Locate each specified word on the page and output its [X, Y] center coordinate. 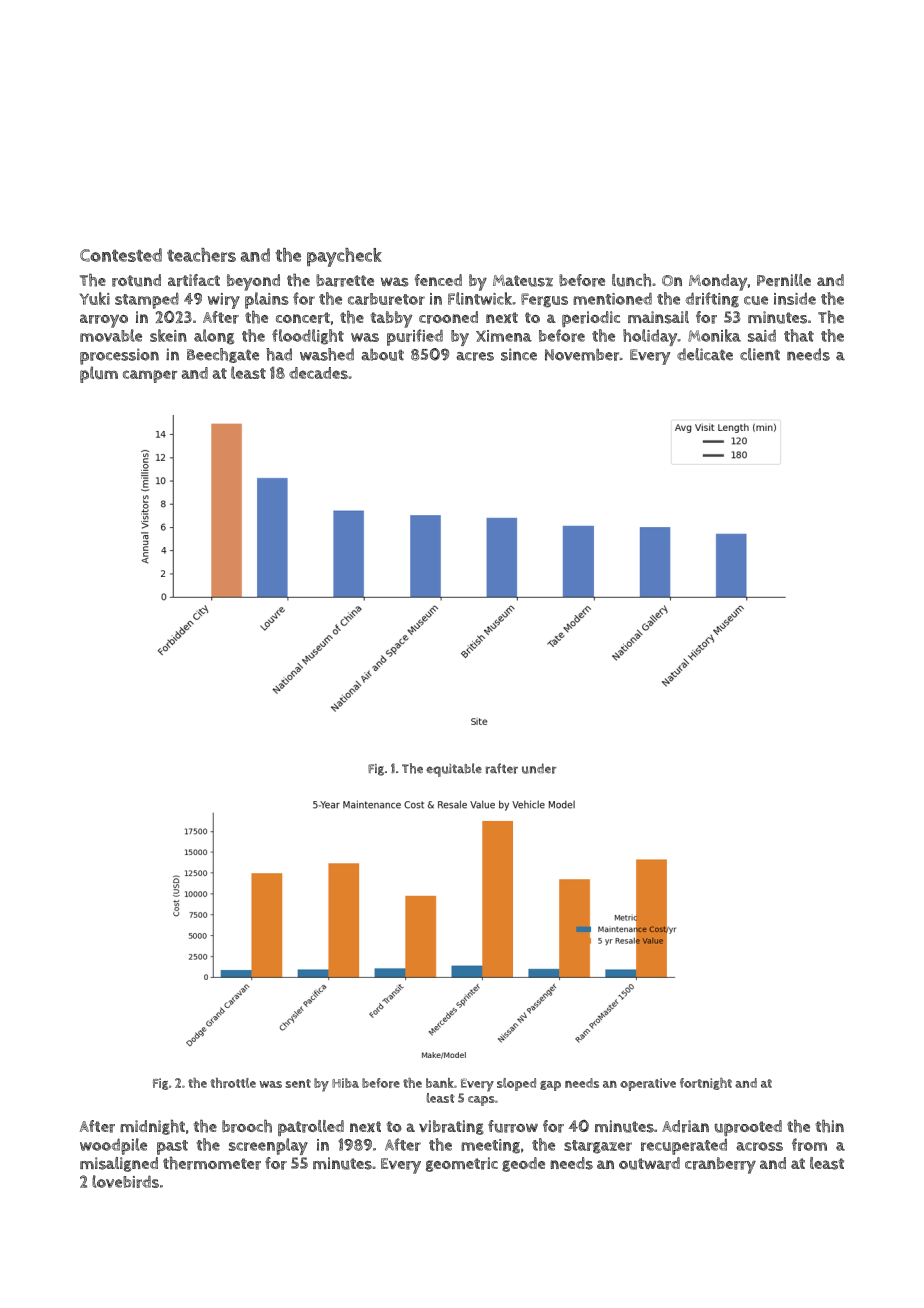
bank [440, 1083]
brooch [247, 1126]
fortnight [706, 1084]
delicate [705, 354]
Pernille [784, 280]
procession [119, 356]
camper [150, 376]
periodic [591, 319]
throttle [233, 1083]
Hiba [345, 1083]
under [539, 768]
